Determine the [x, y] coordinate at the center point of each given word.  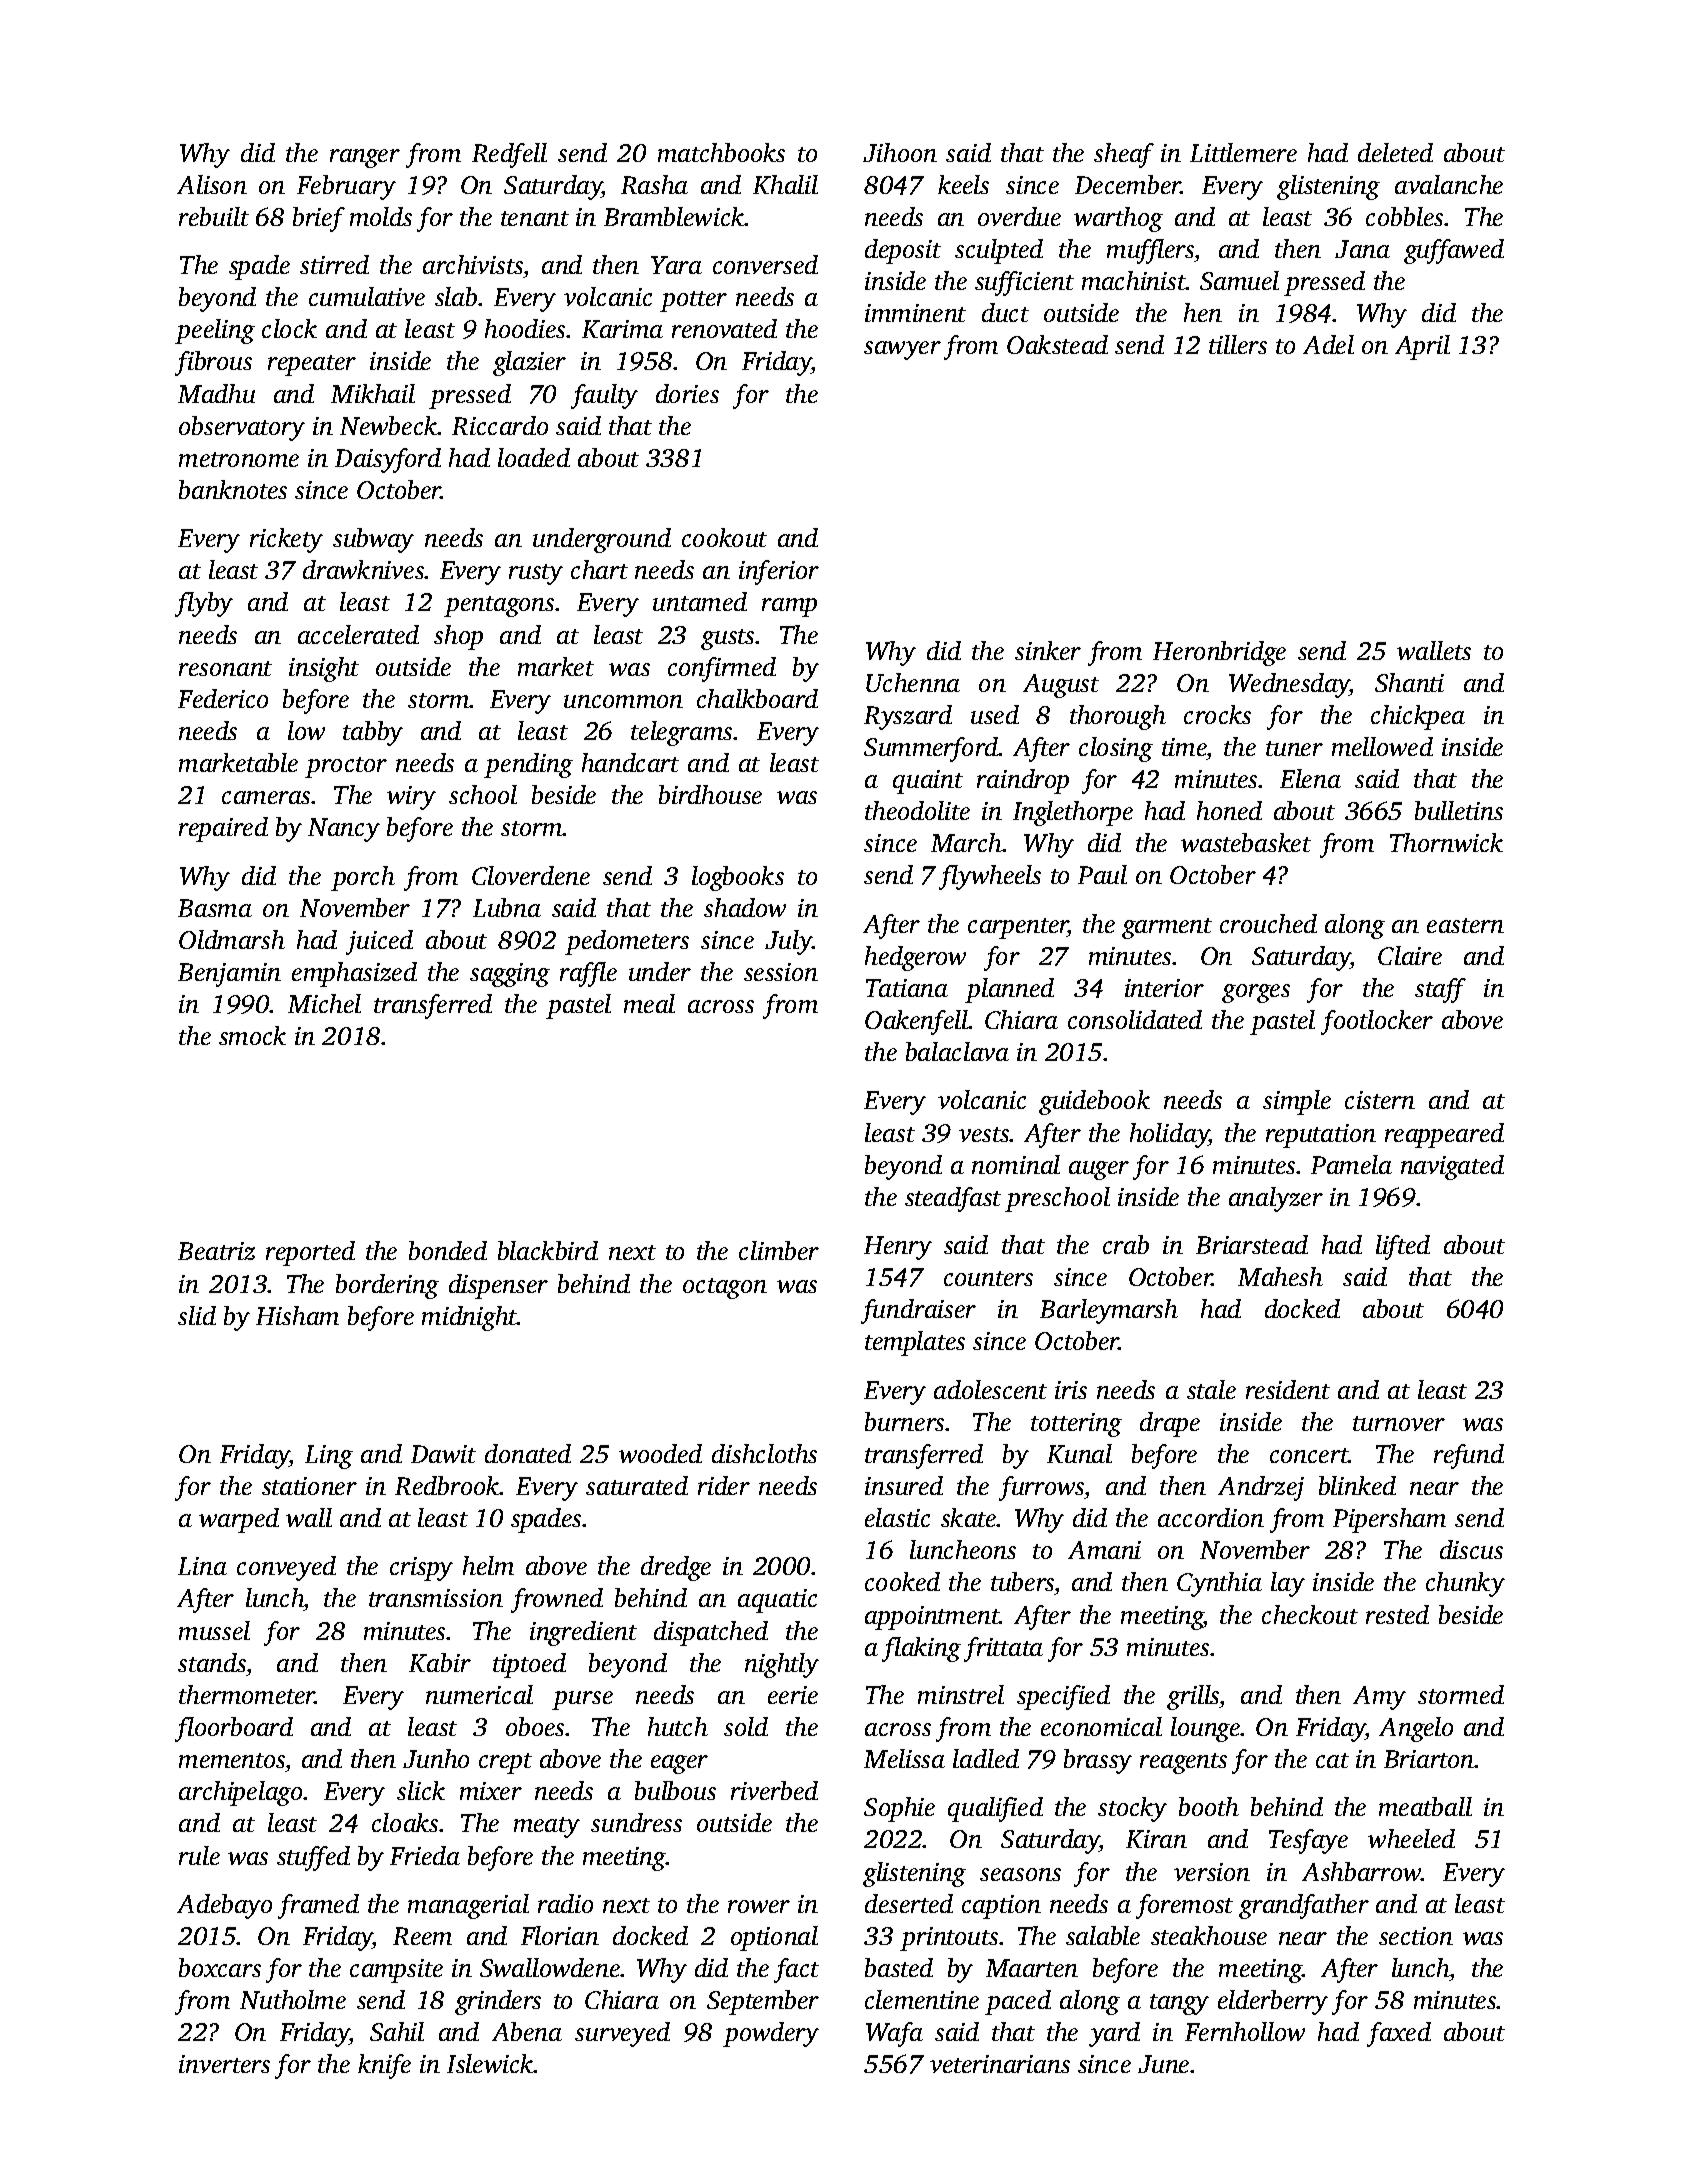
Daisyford [388, 460]
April [1422, 347]
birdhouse [710, 794]
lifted [1403, 1247]
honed [1229, 810]
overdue [1019, 216]
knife [384, 2066]
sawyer [902, 350]
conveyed [286, 1568]
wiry [411, 798]
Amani [1104, 1550]
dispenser [498, 1286]
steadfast [953, 1199]
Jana [1362, 249]
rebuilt [214, 216]
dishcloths [764, 1453]
